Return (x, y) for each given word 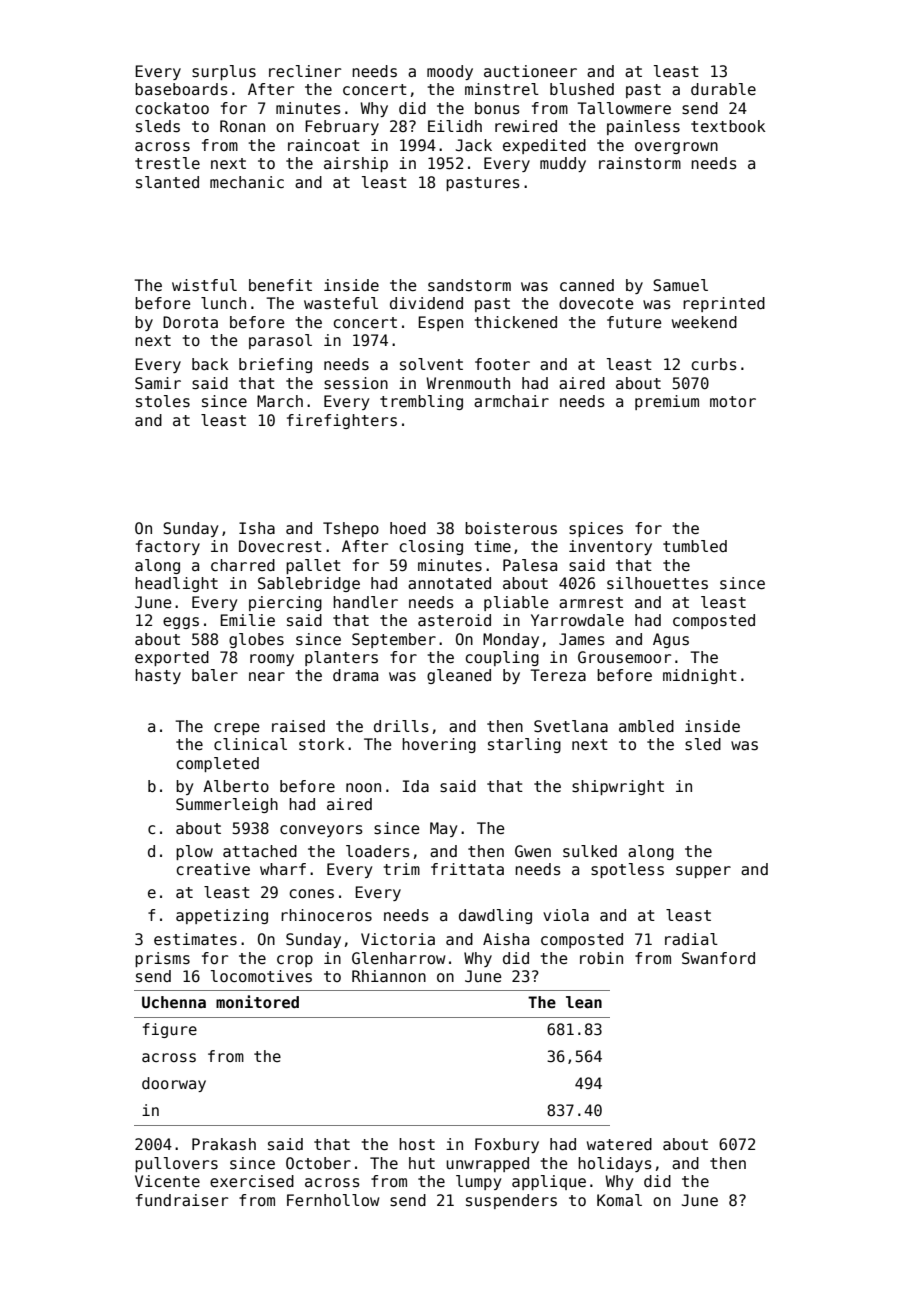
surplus (224, 72)
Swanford (718, 958)
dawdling (495, 916)
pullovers (176, 1164)
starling (524, 745)
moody (450, 72)
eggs (181, 623)
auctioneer (530, 71)
